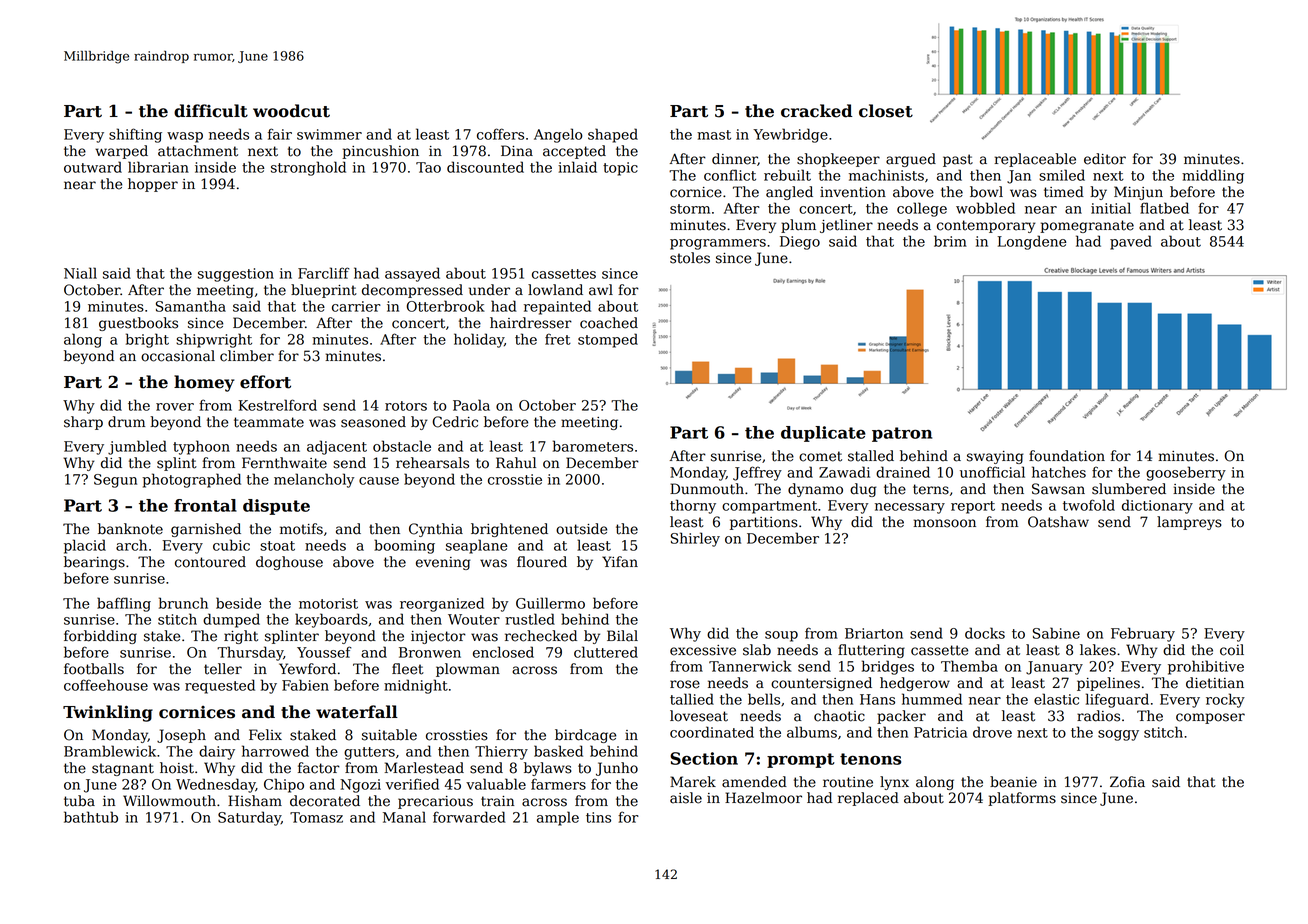 The height and width of the screenshot is (924, 1308). What do you see at coordinates (548, 769) in the screenshot?
I see `bylaws` at bounding box center [548, 769].
